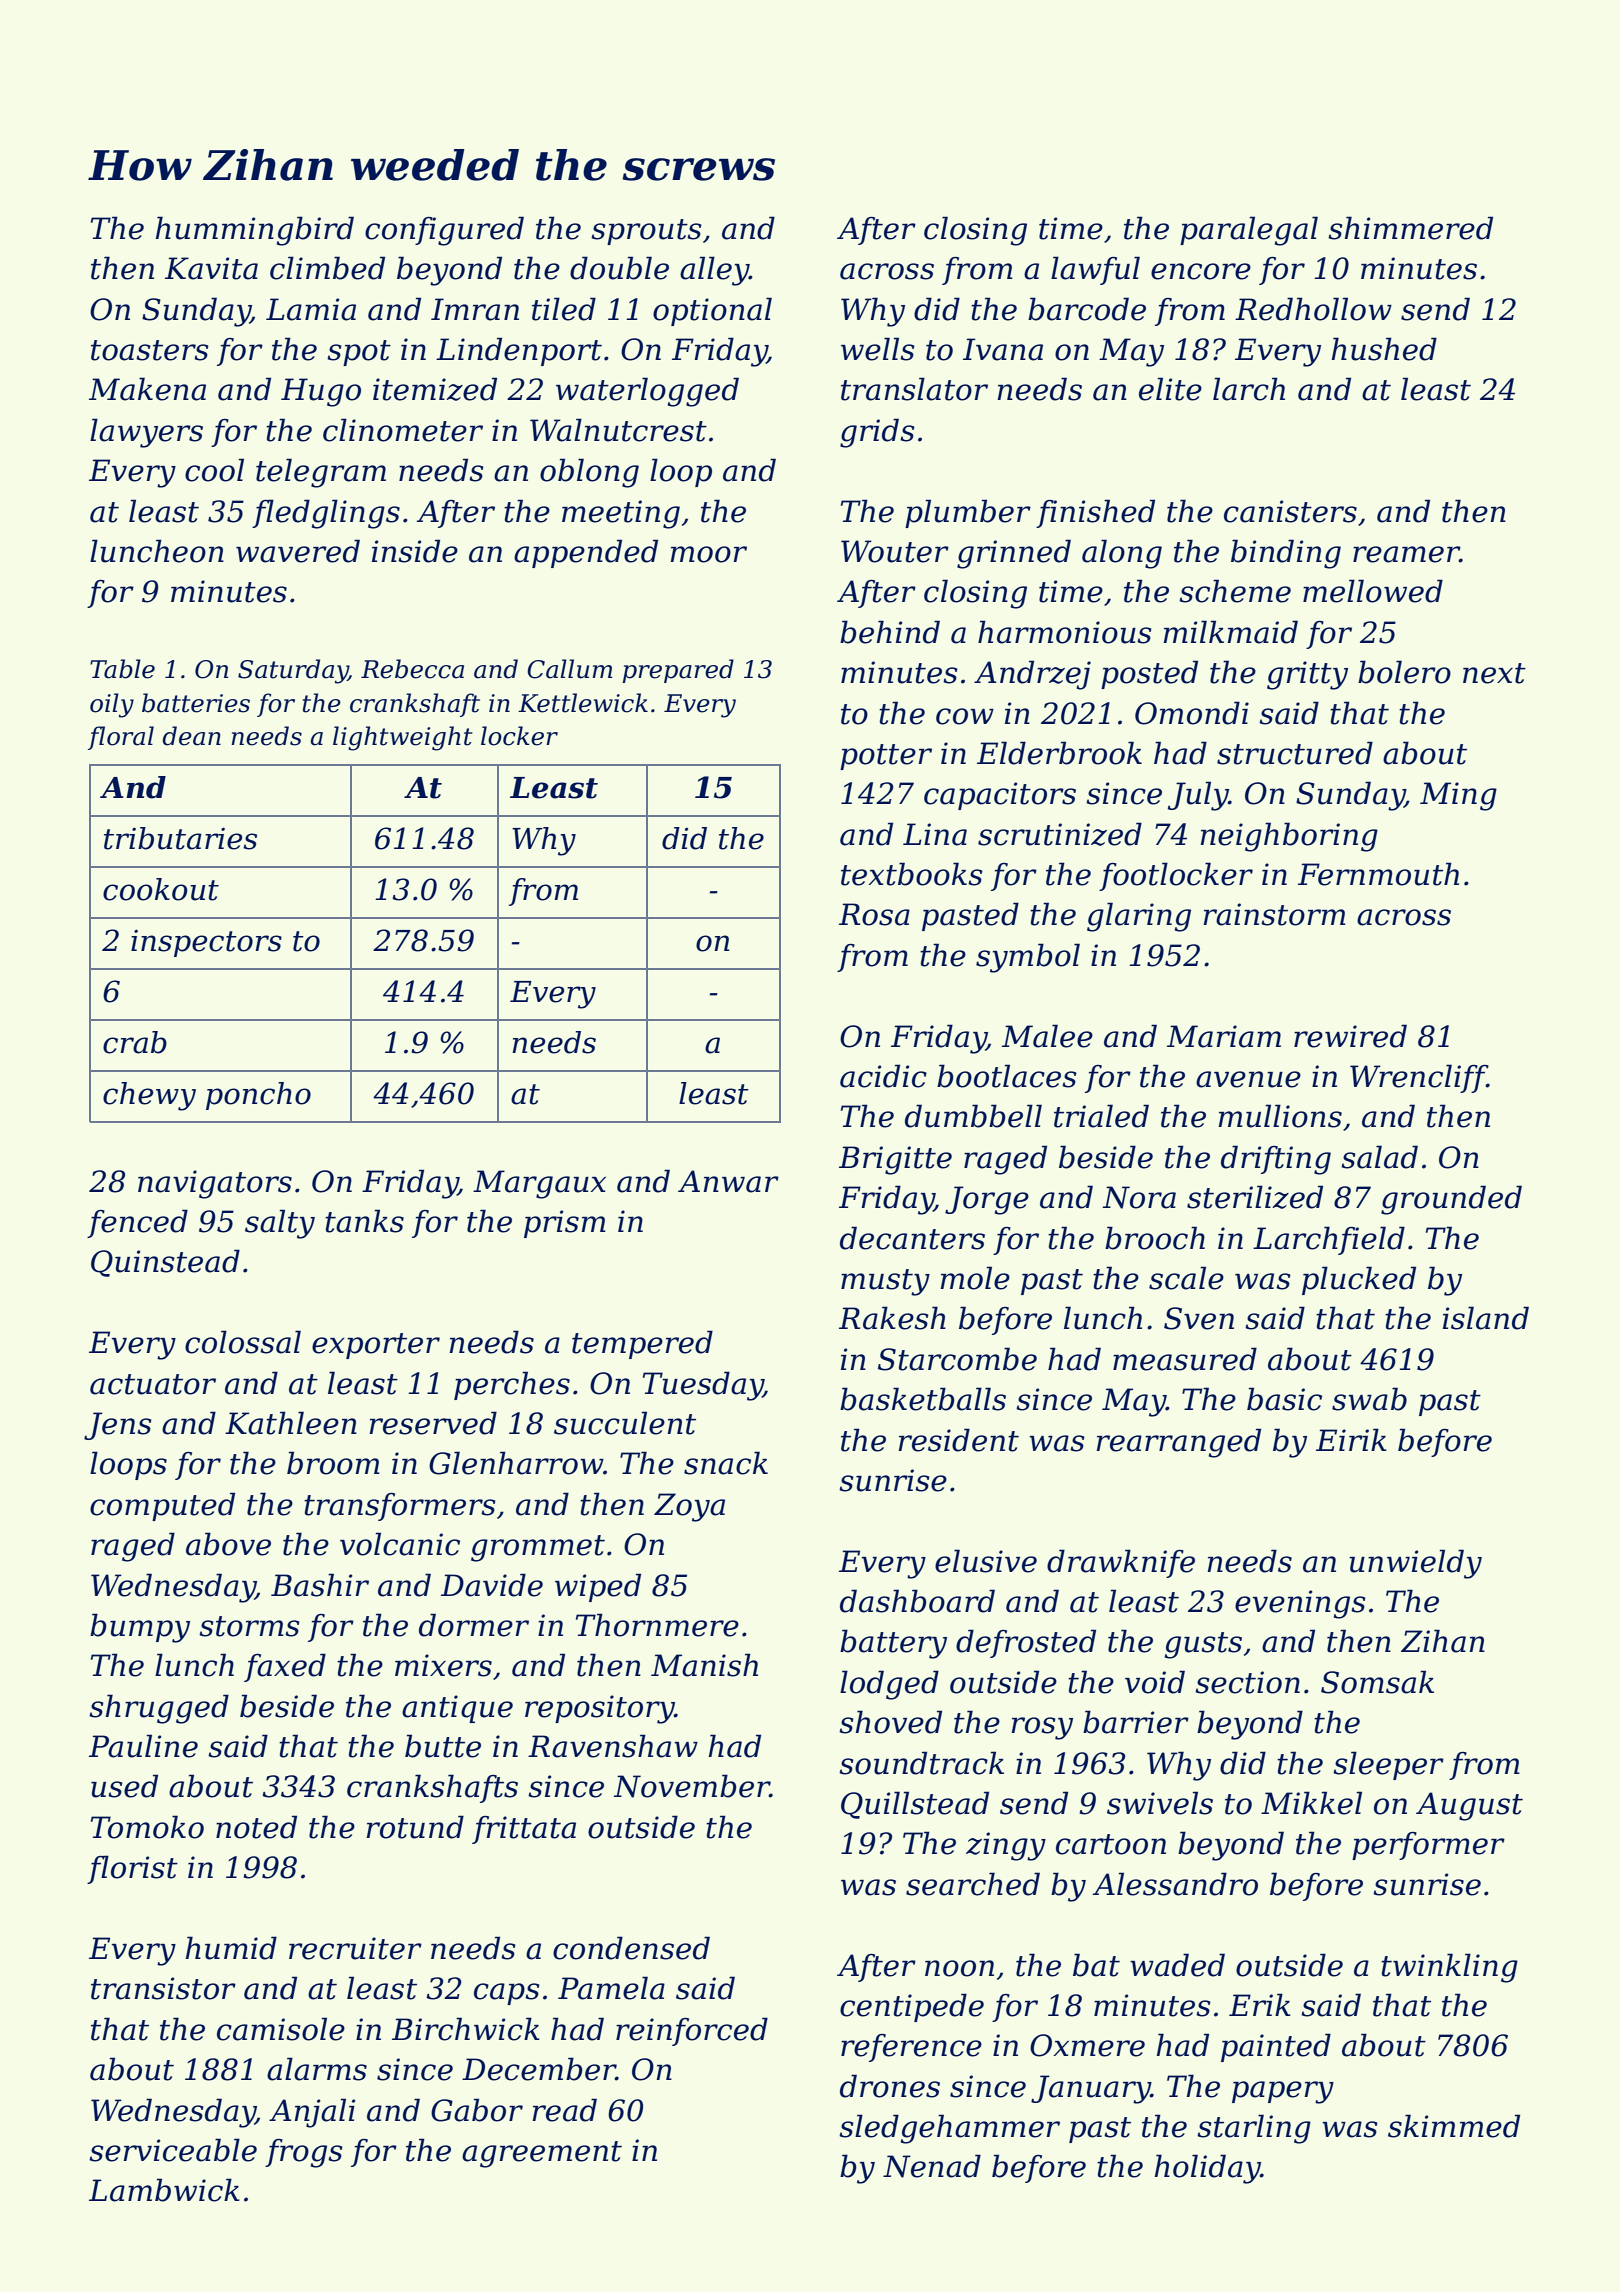 The height and width of the document is (2292, 1620). I want to click on skimmed, so click(1454, 2126).
